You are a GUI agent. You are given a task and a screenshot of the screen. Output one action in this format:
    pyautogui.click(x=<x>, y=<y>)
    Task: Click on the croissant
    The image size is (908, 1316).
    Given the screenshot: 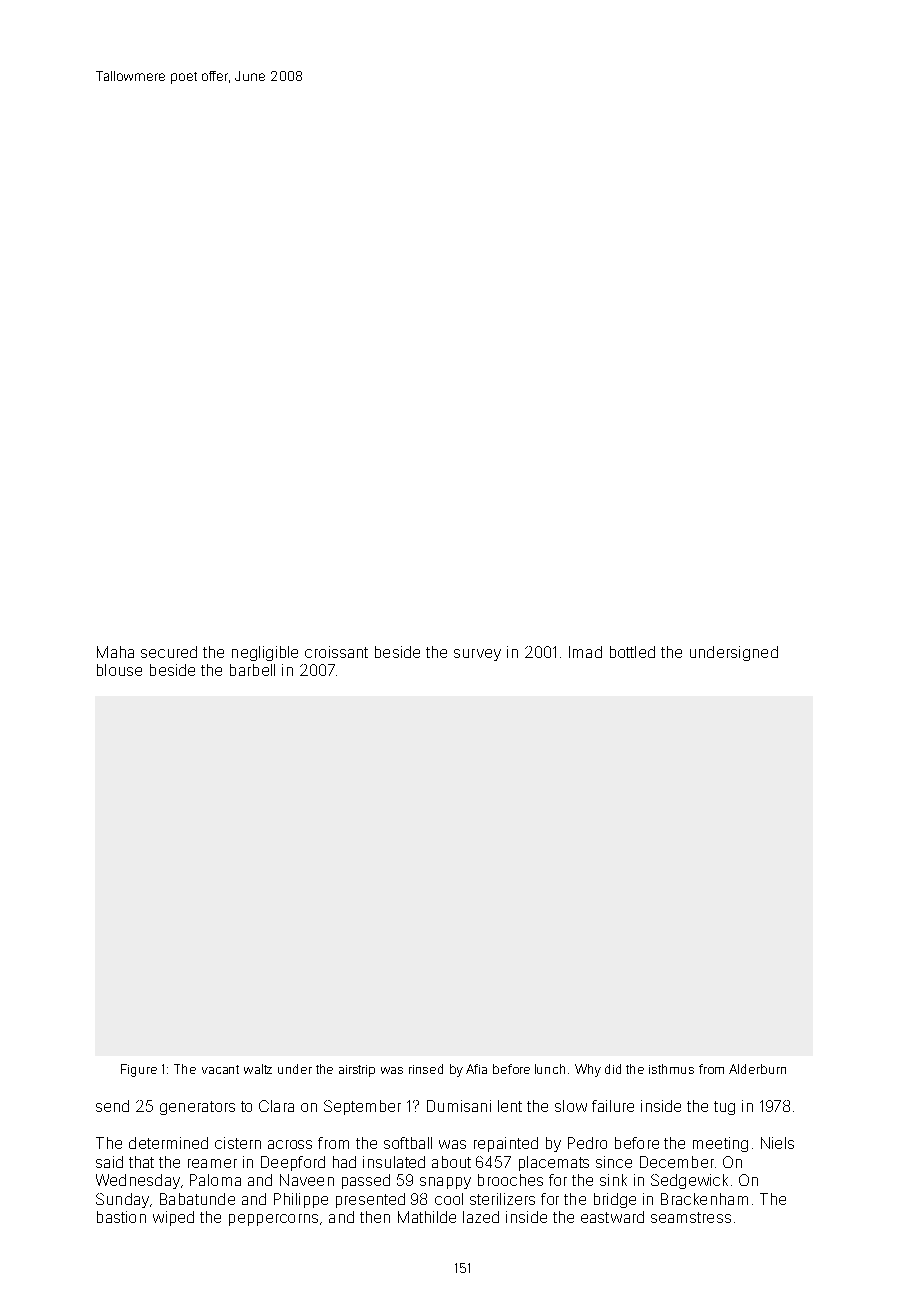 What is the action you would take?
    pyautogui.click(x=336, y=652)
